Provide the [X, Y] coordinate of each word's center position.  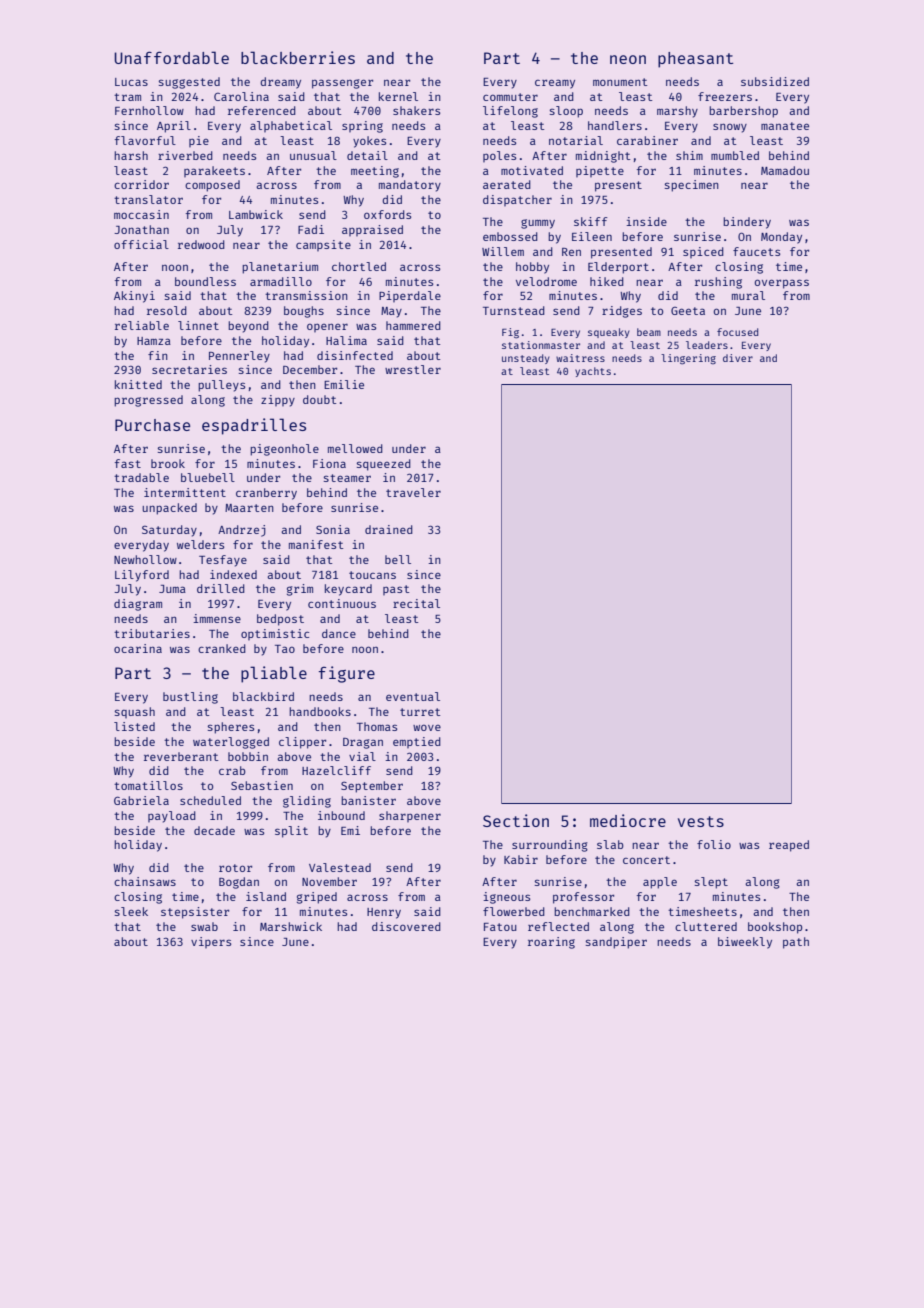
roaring [551, 943]
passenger [342, 84]
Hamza [154, 341]
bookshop [775, 928]
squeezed [384, 465]
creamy [555, 84]
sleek [131, 911]
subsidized [775, 81]
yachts [593, 372]
